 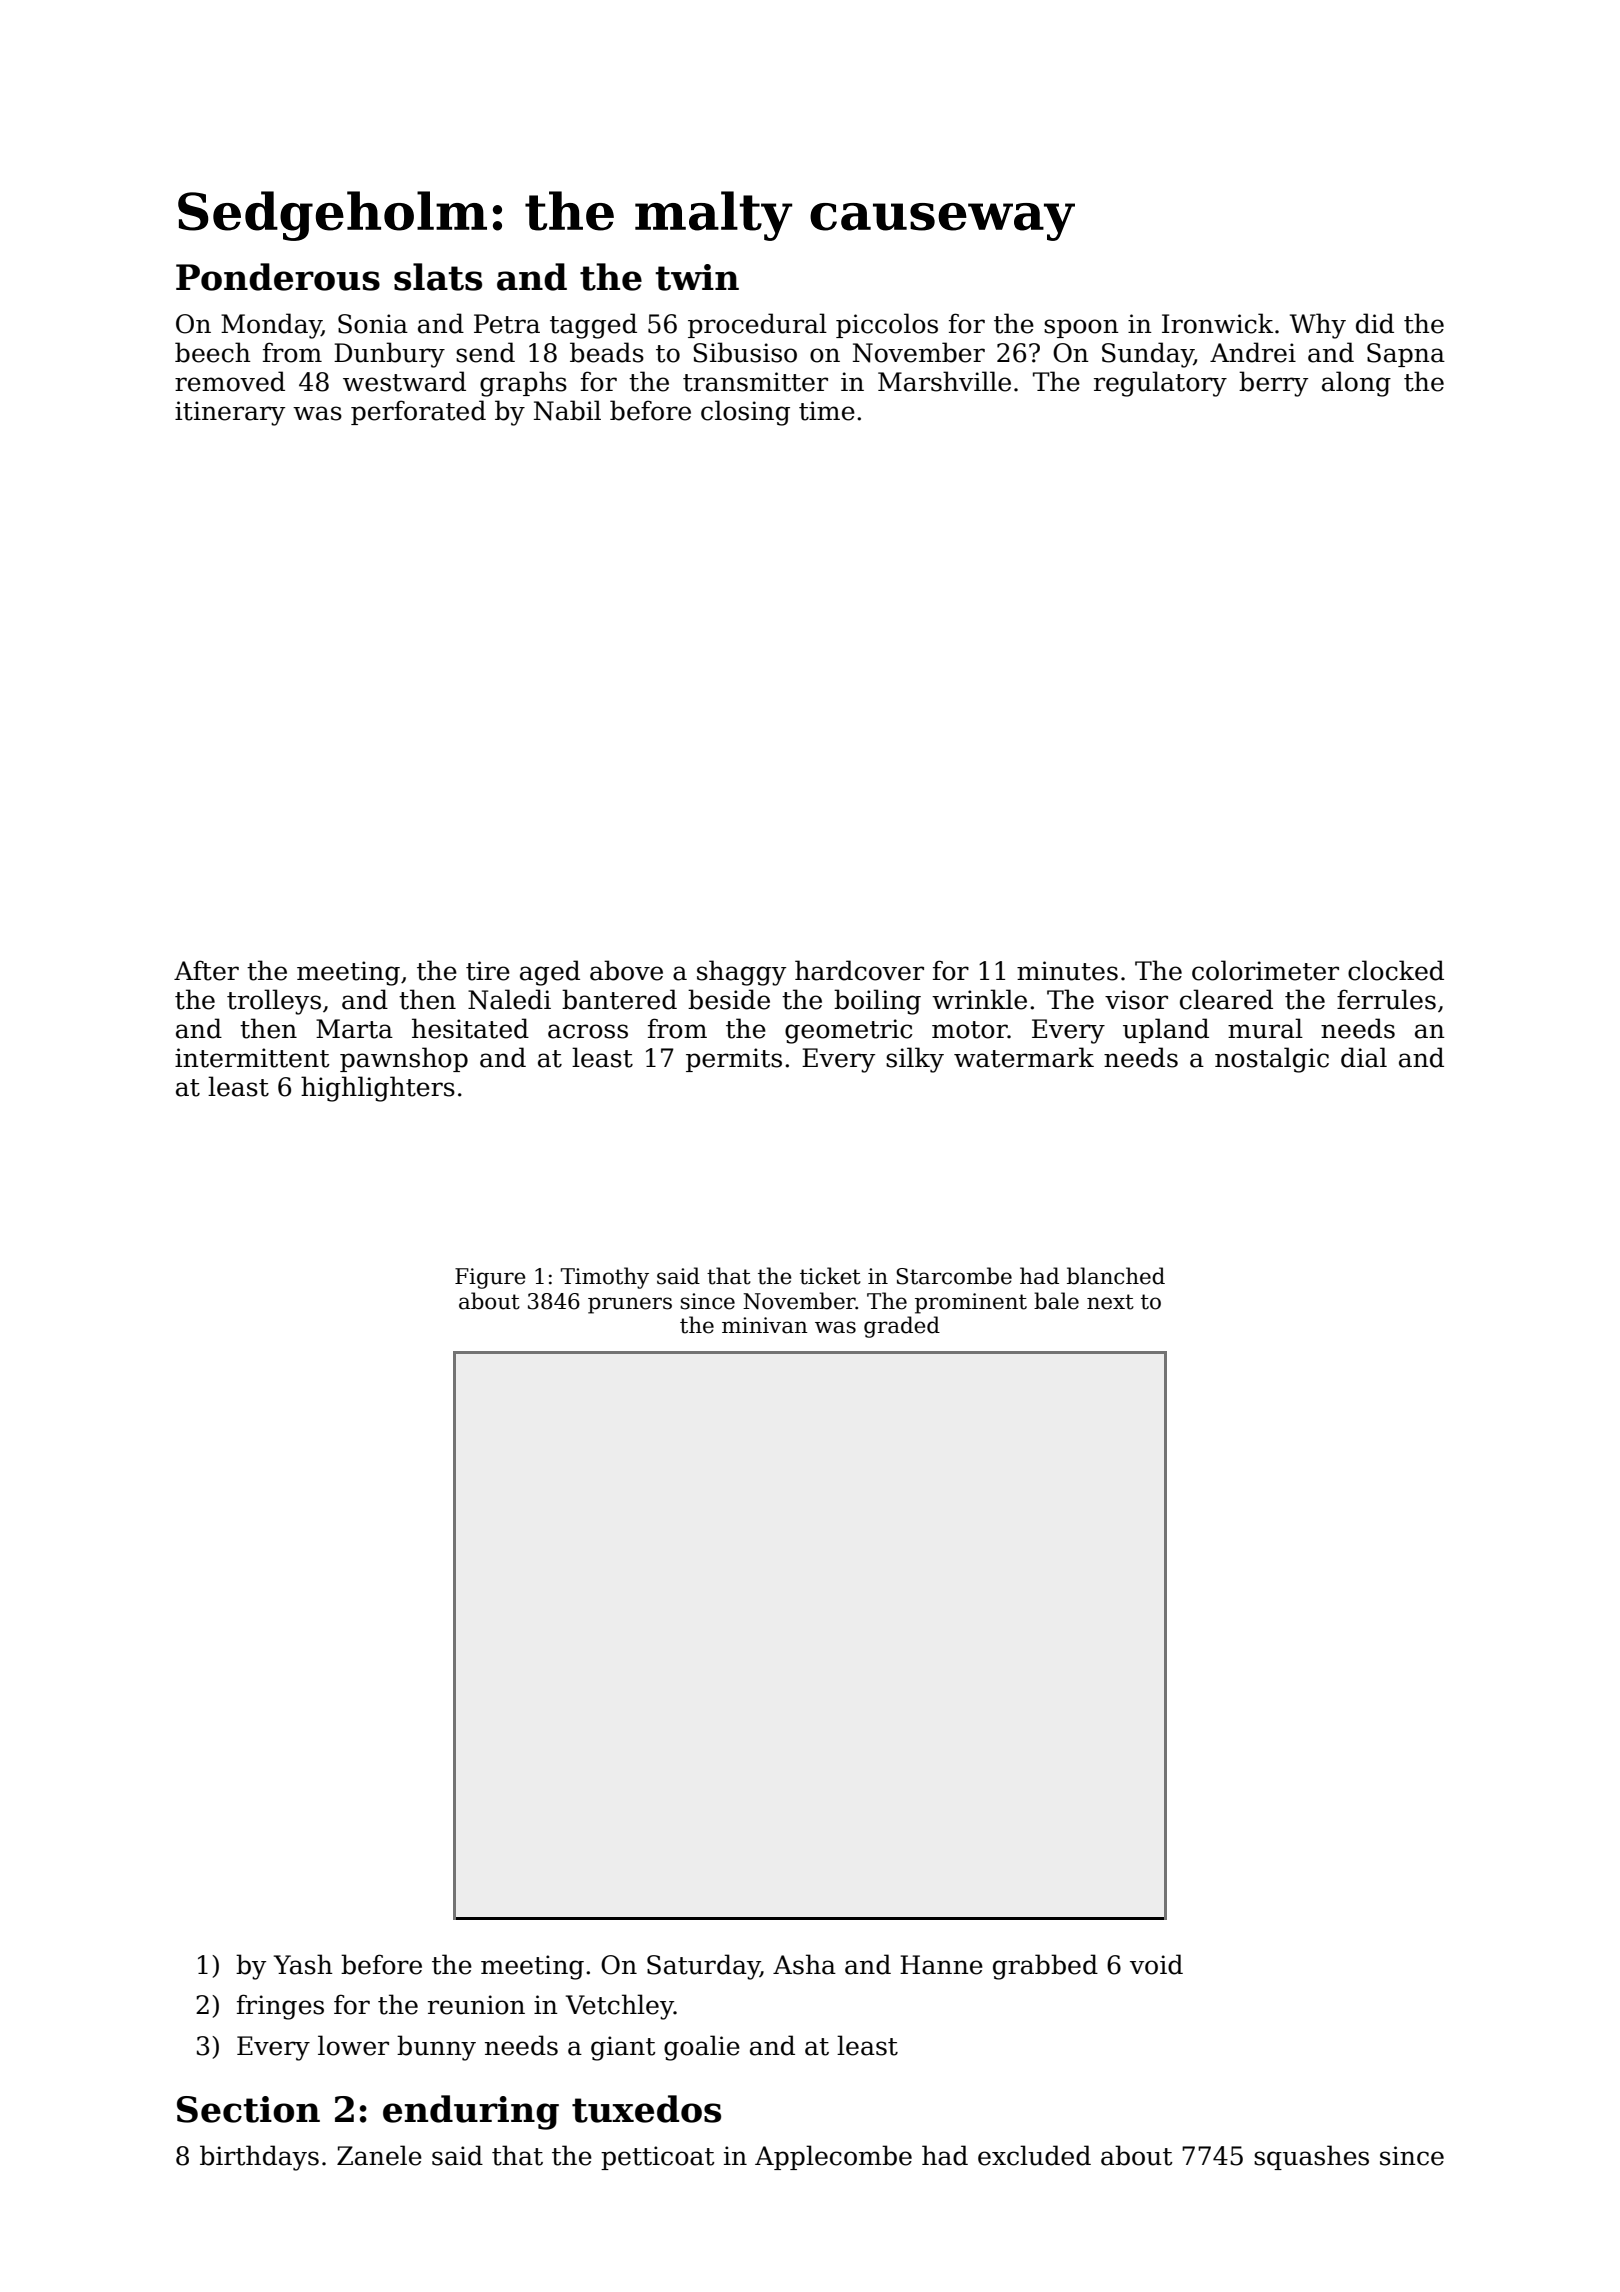 What do you see at coordinates (1156, 1964) in the image?
I see `void` at bounding box center [1156, 1964].
